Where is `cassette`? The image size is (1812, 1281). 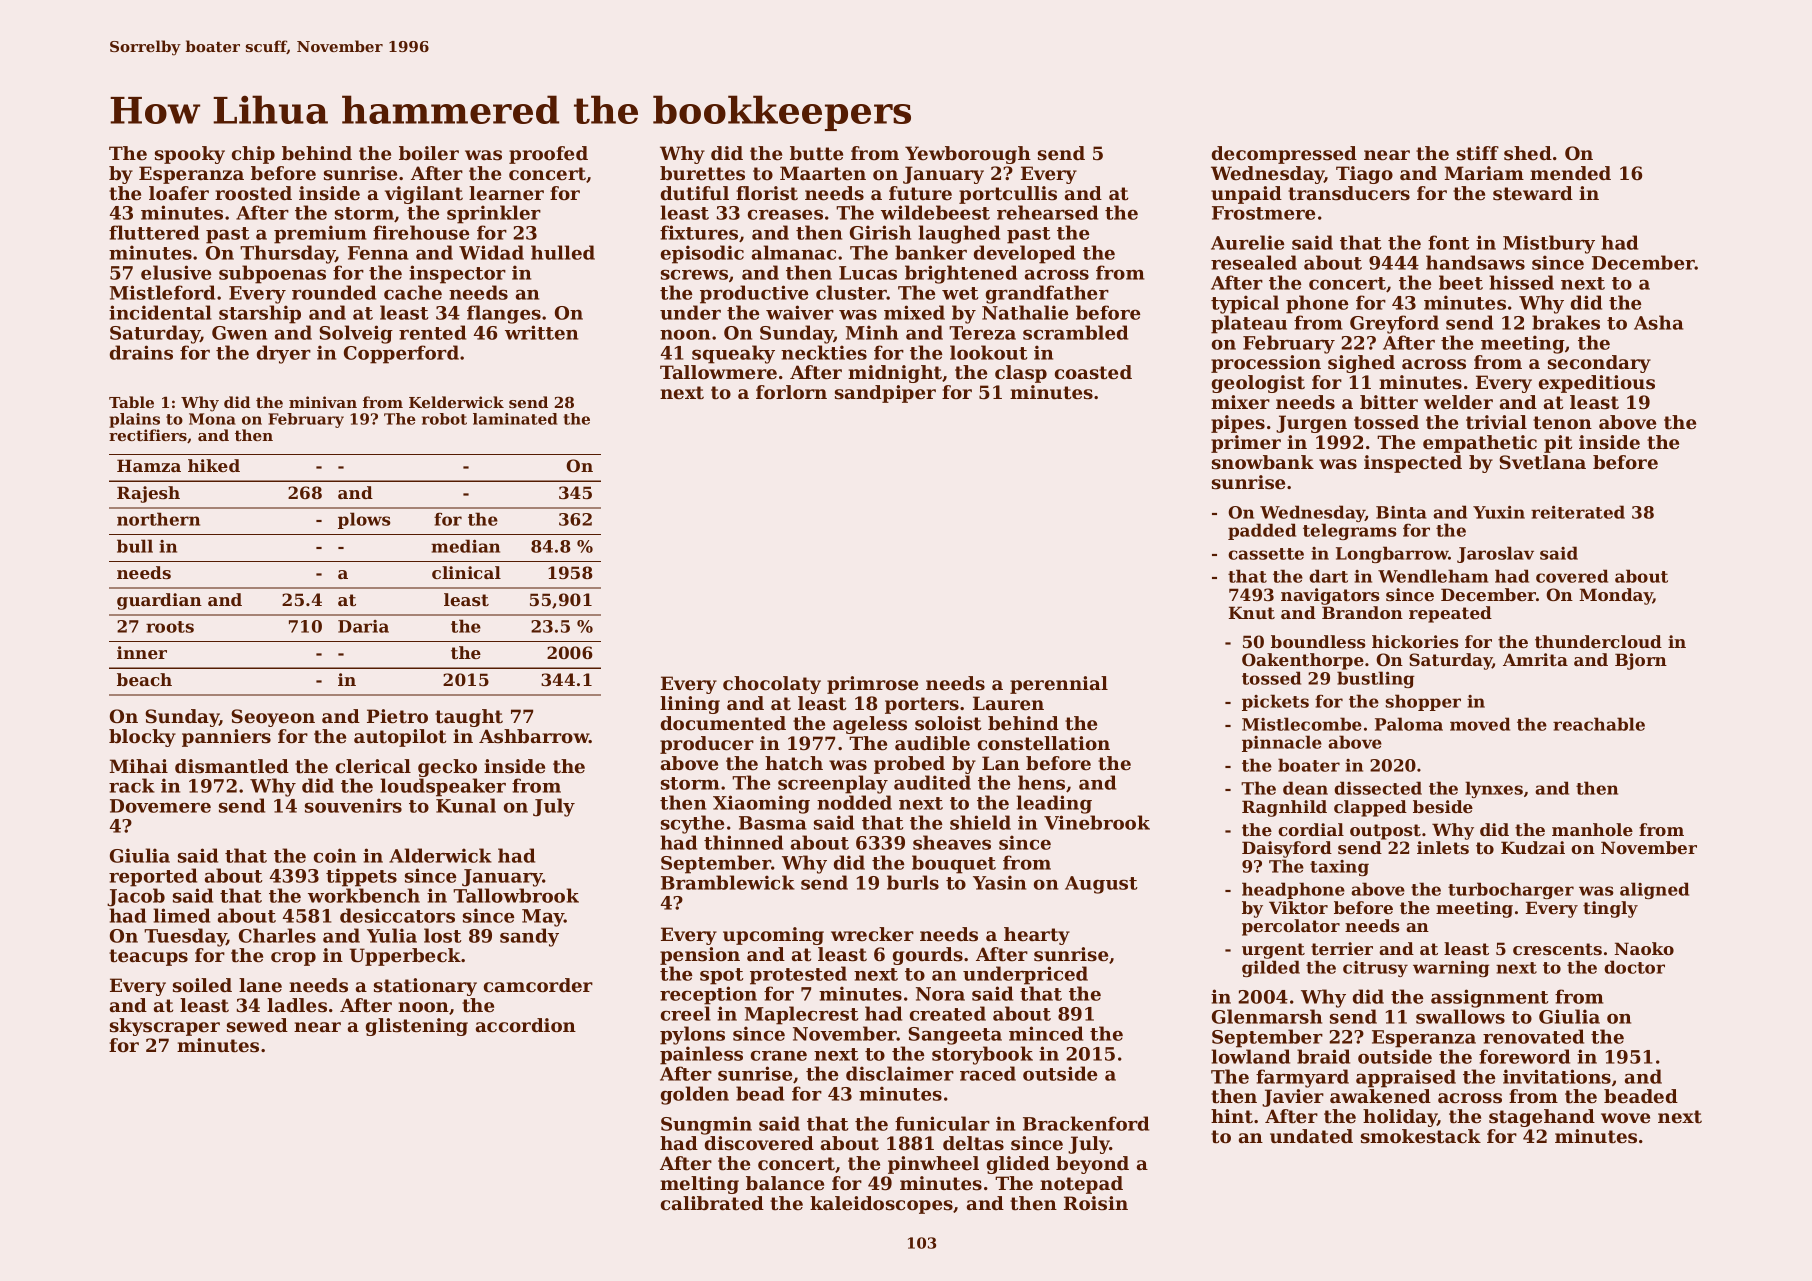
cassette is located at coordinates (1266, 554).
